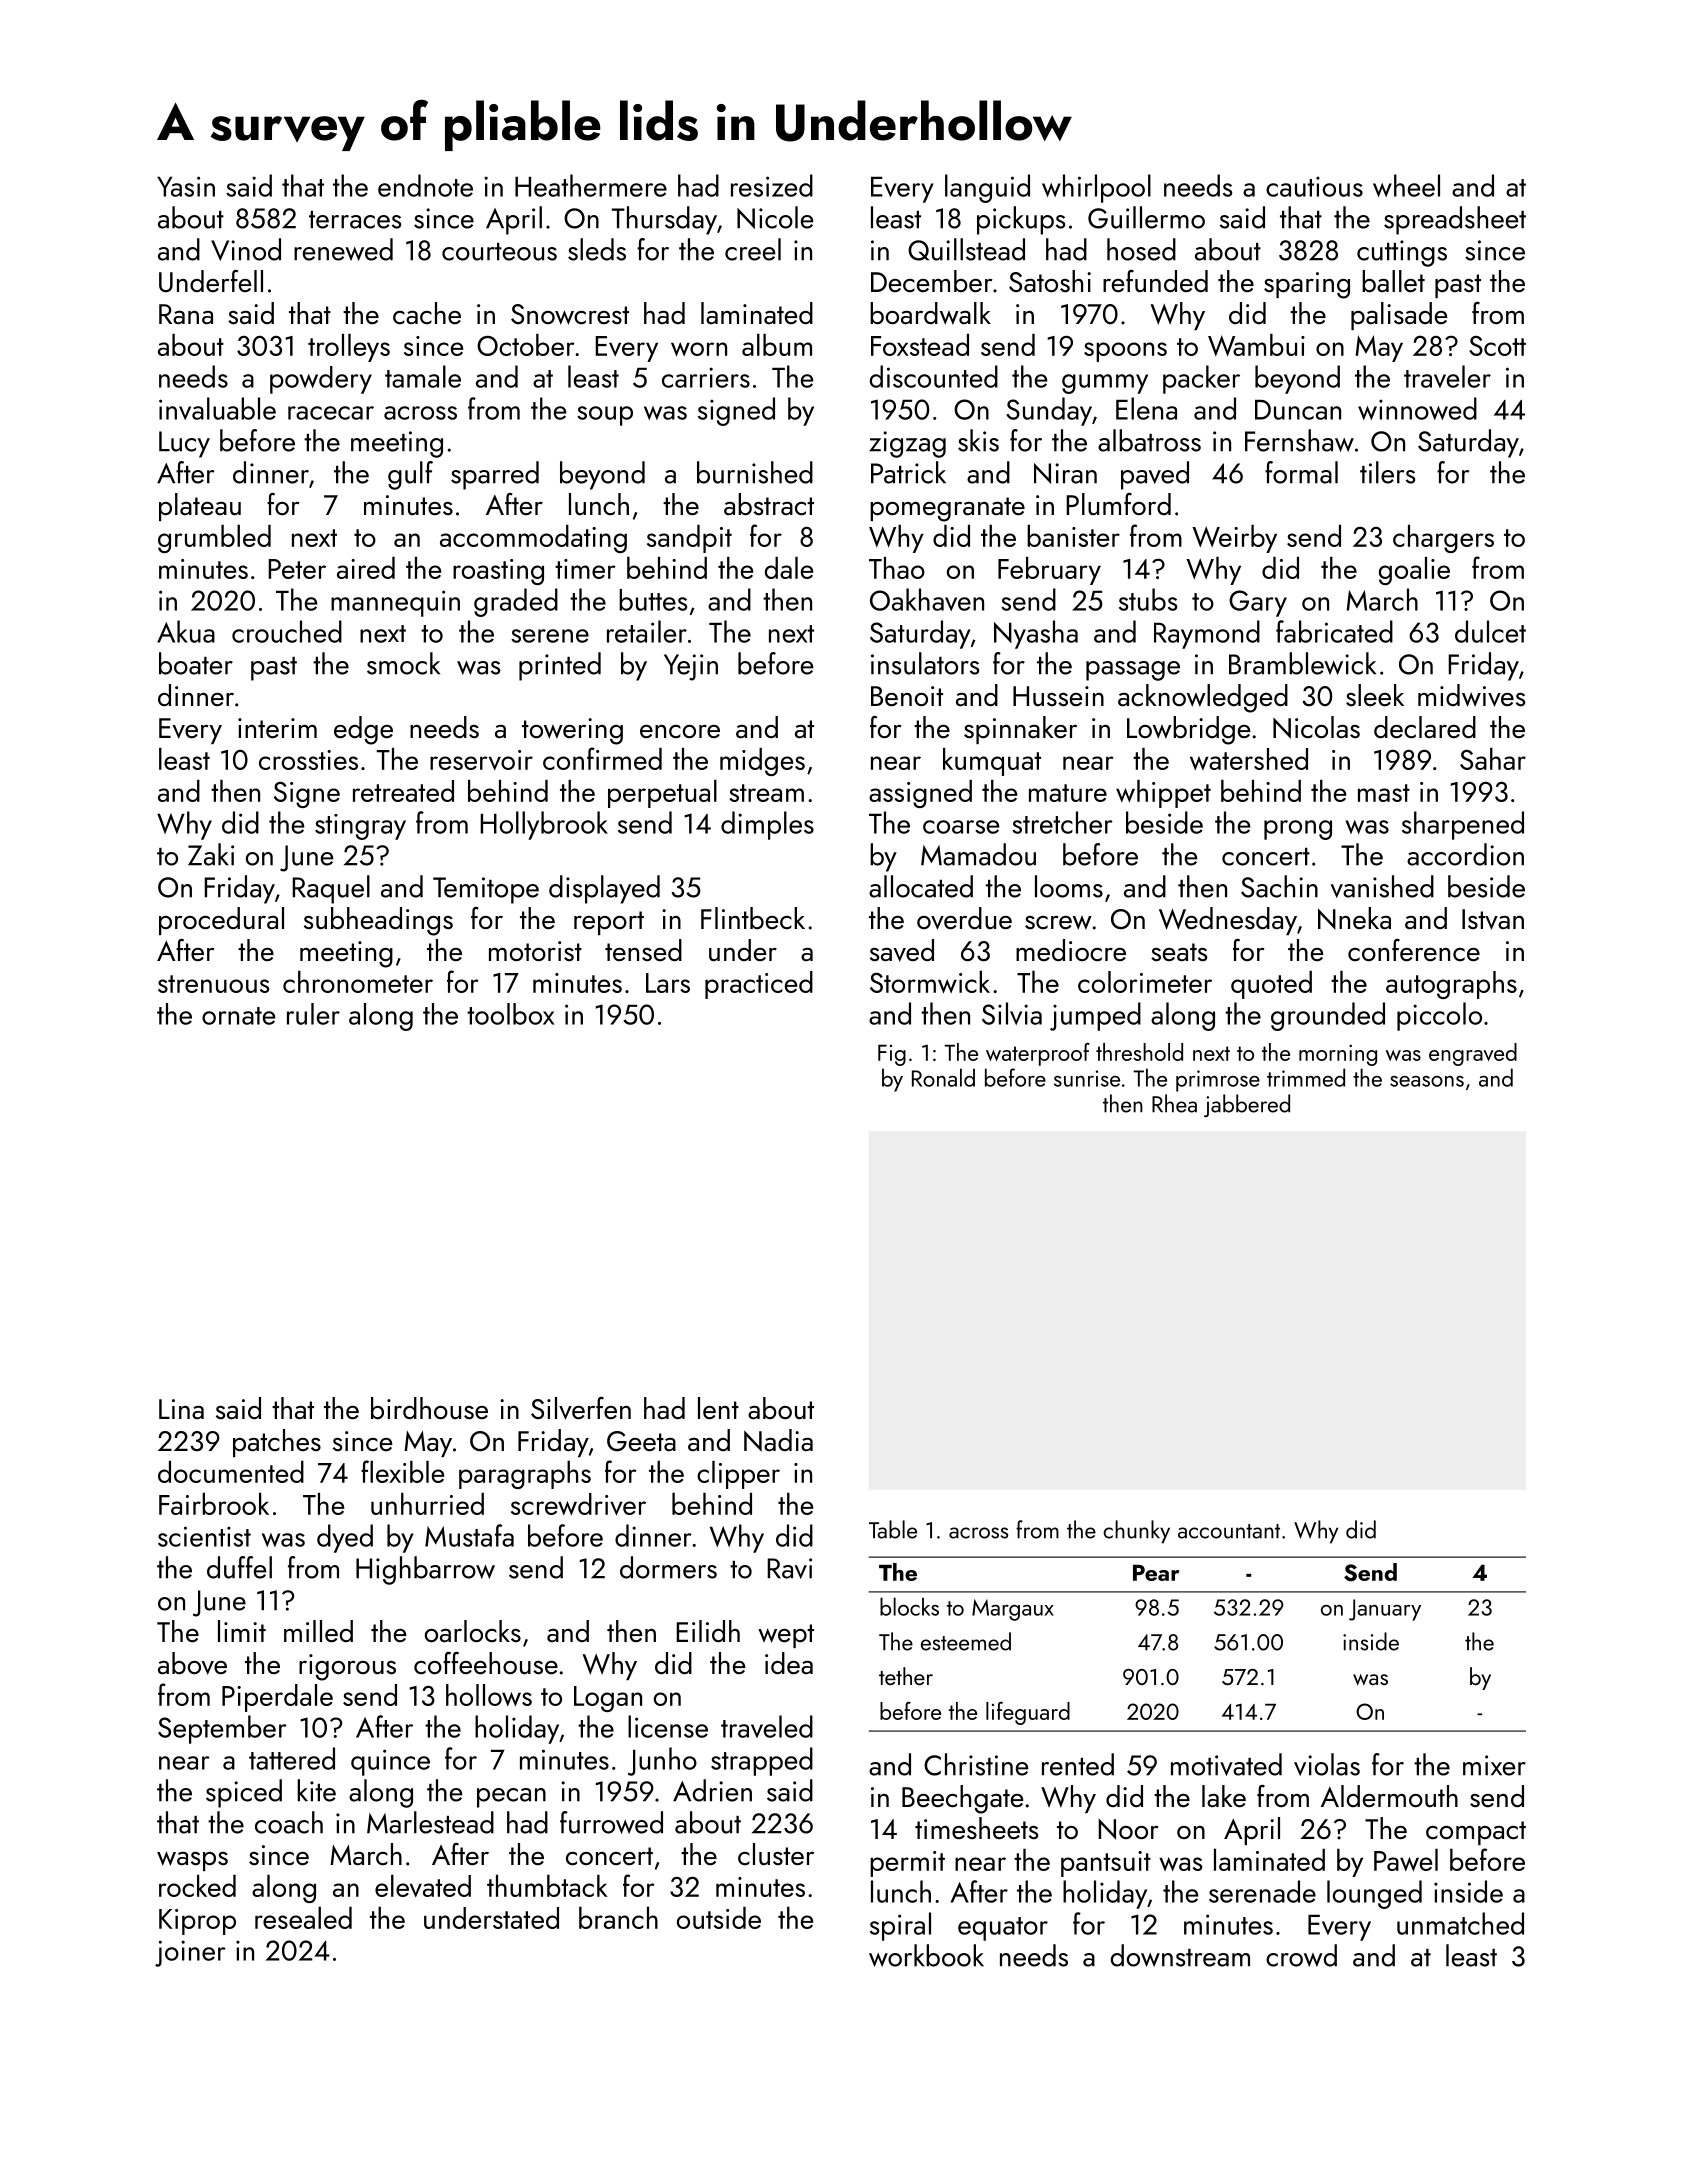 The width and height of the screenshot is (1683, 2178). Describe the element at coordinates (664, 220) in the screenshot. I see `Thursday` at that location.
